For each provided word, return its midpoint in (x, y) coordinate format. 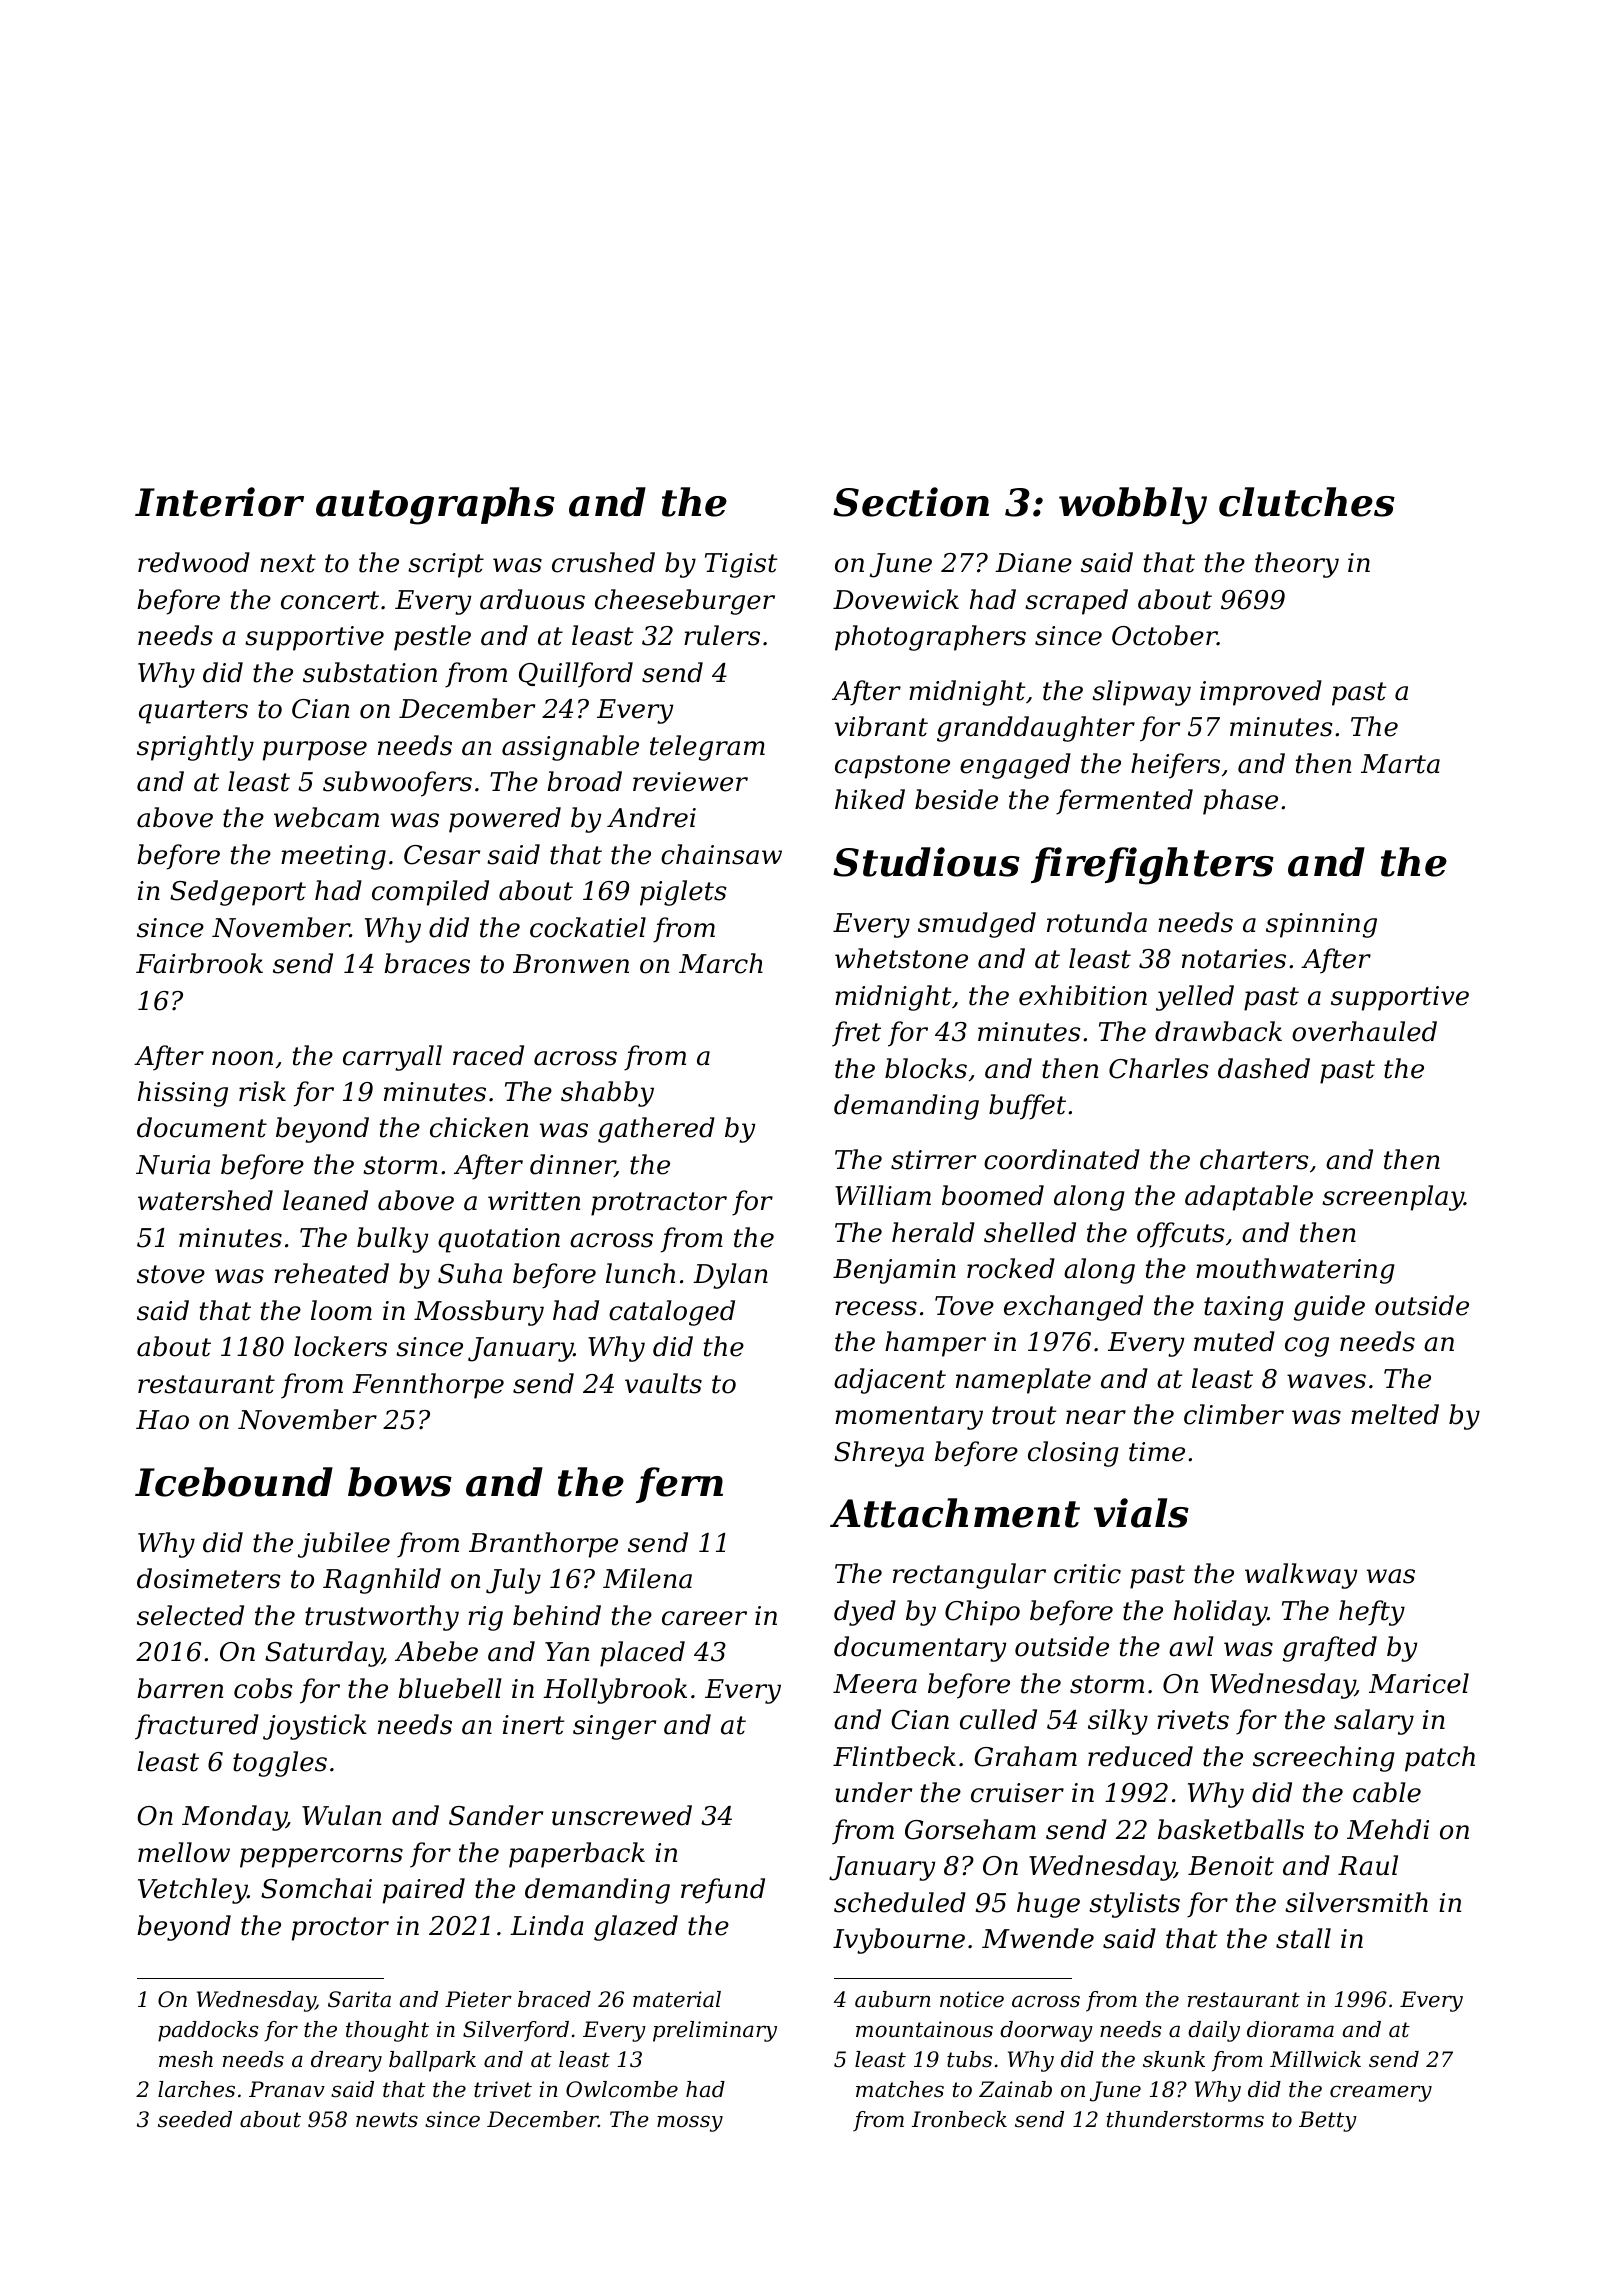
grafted (1330, 1649)
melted (1395, 1414)
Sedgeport (238, 893)
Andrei (651, 817)
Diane (1033, 563)
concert (330, 600)
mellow (184, 1852)
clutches (1307, 502)
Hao (162, 1420)
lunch (640, 1273)
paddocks (208, 2031)
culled (998, 1719)
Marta (1400, 764)
